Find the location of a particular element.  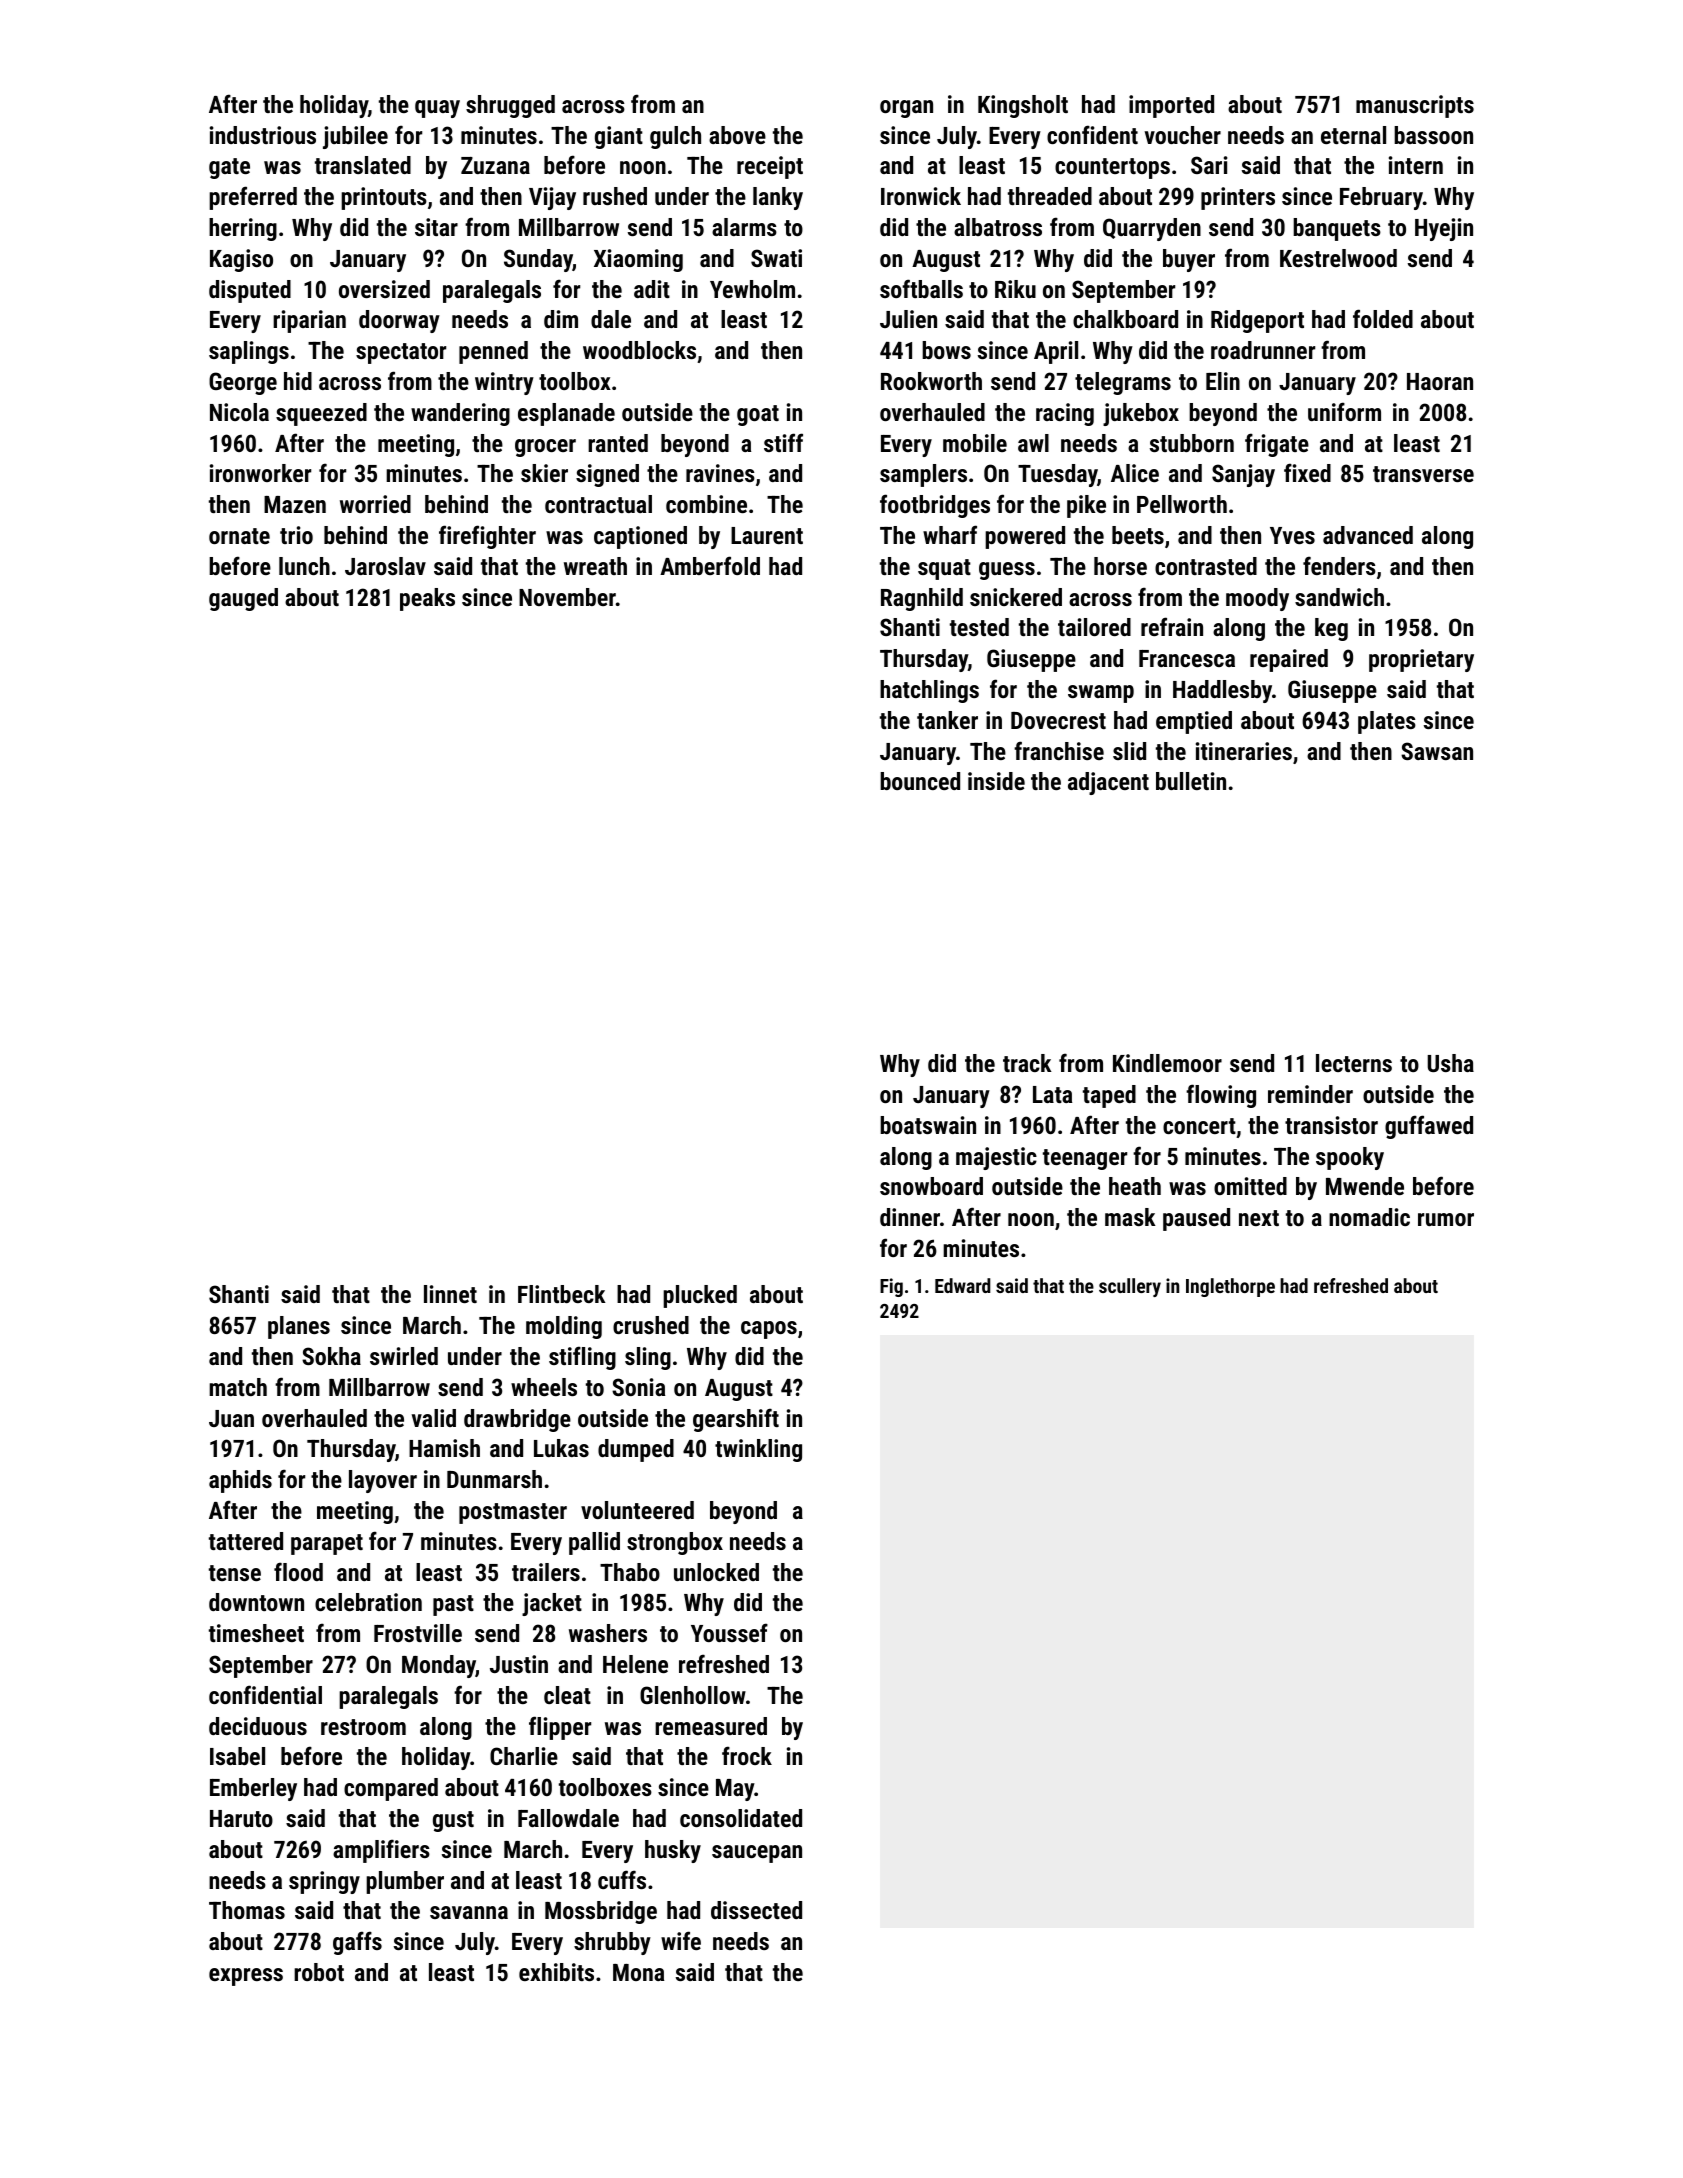

track is located at coordinates (1027, 1063).
